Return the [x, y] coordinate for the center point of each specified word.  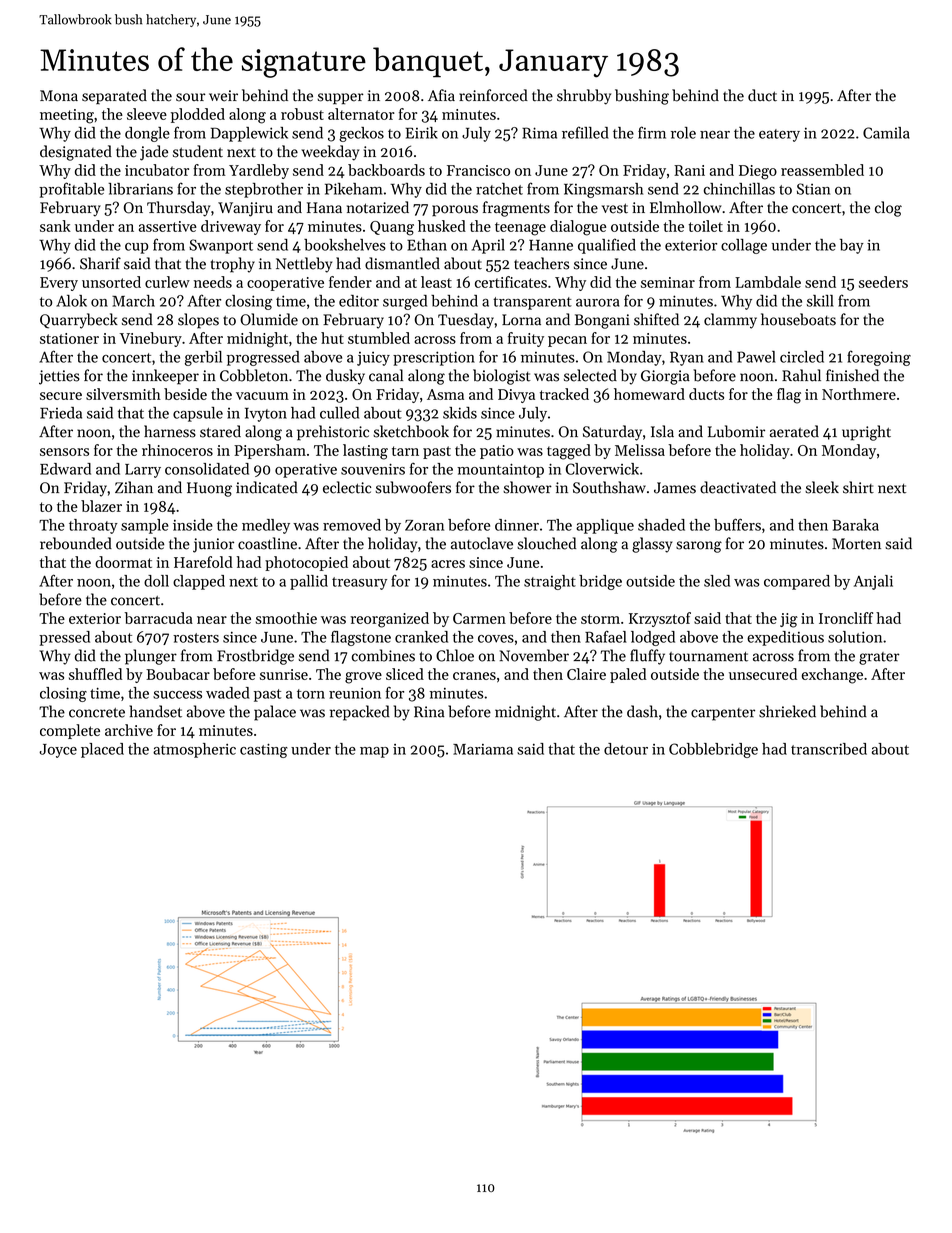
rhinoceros [177, 450]
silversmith [123, 394]
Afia [441, 95]
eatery [779, 135]
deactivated [738, 487]
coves [496, 639]
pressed [64, 638]
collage [744, 246]
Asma [445, 394]
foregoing [879, 358]
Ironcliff [846, 618]
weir [223, 96]
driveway [231, 227]
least [436, 282]
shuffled [95, 674]
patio [497, 452]
